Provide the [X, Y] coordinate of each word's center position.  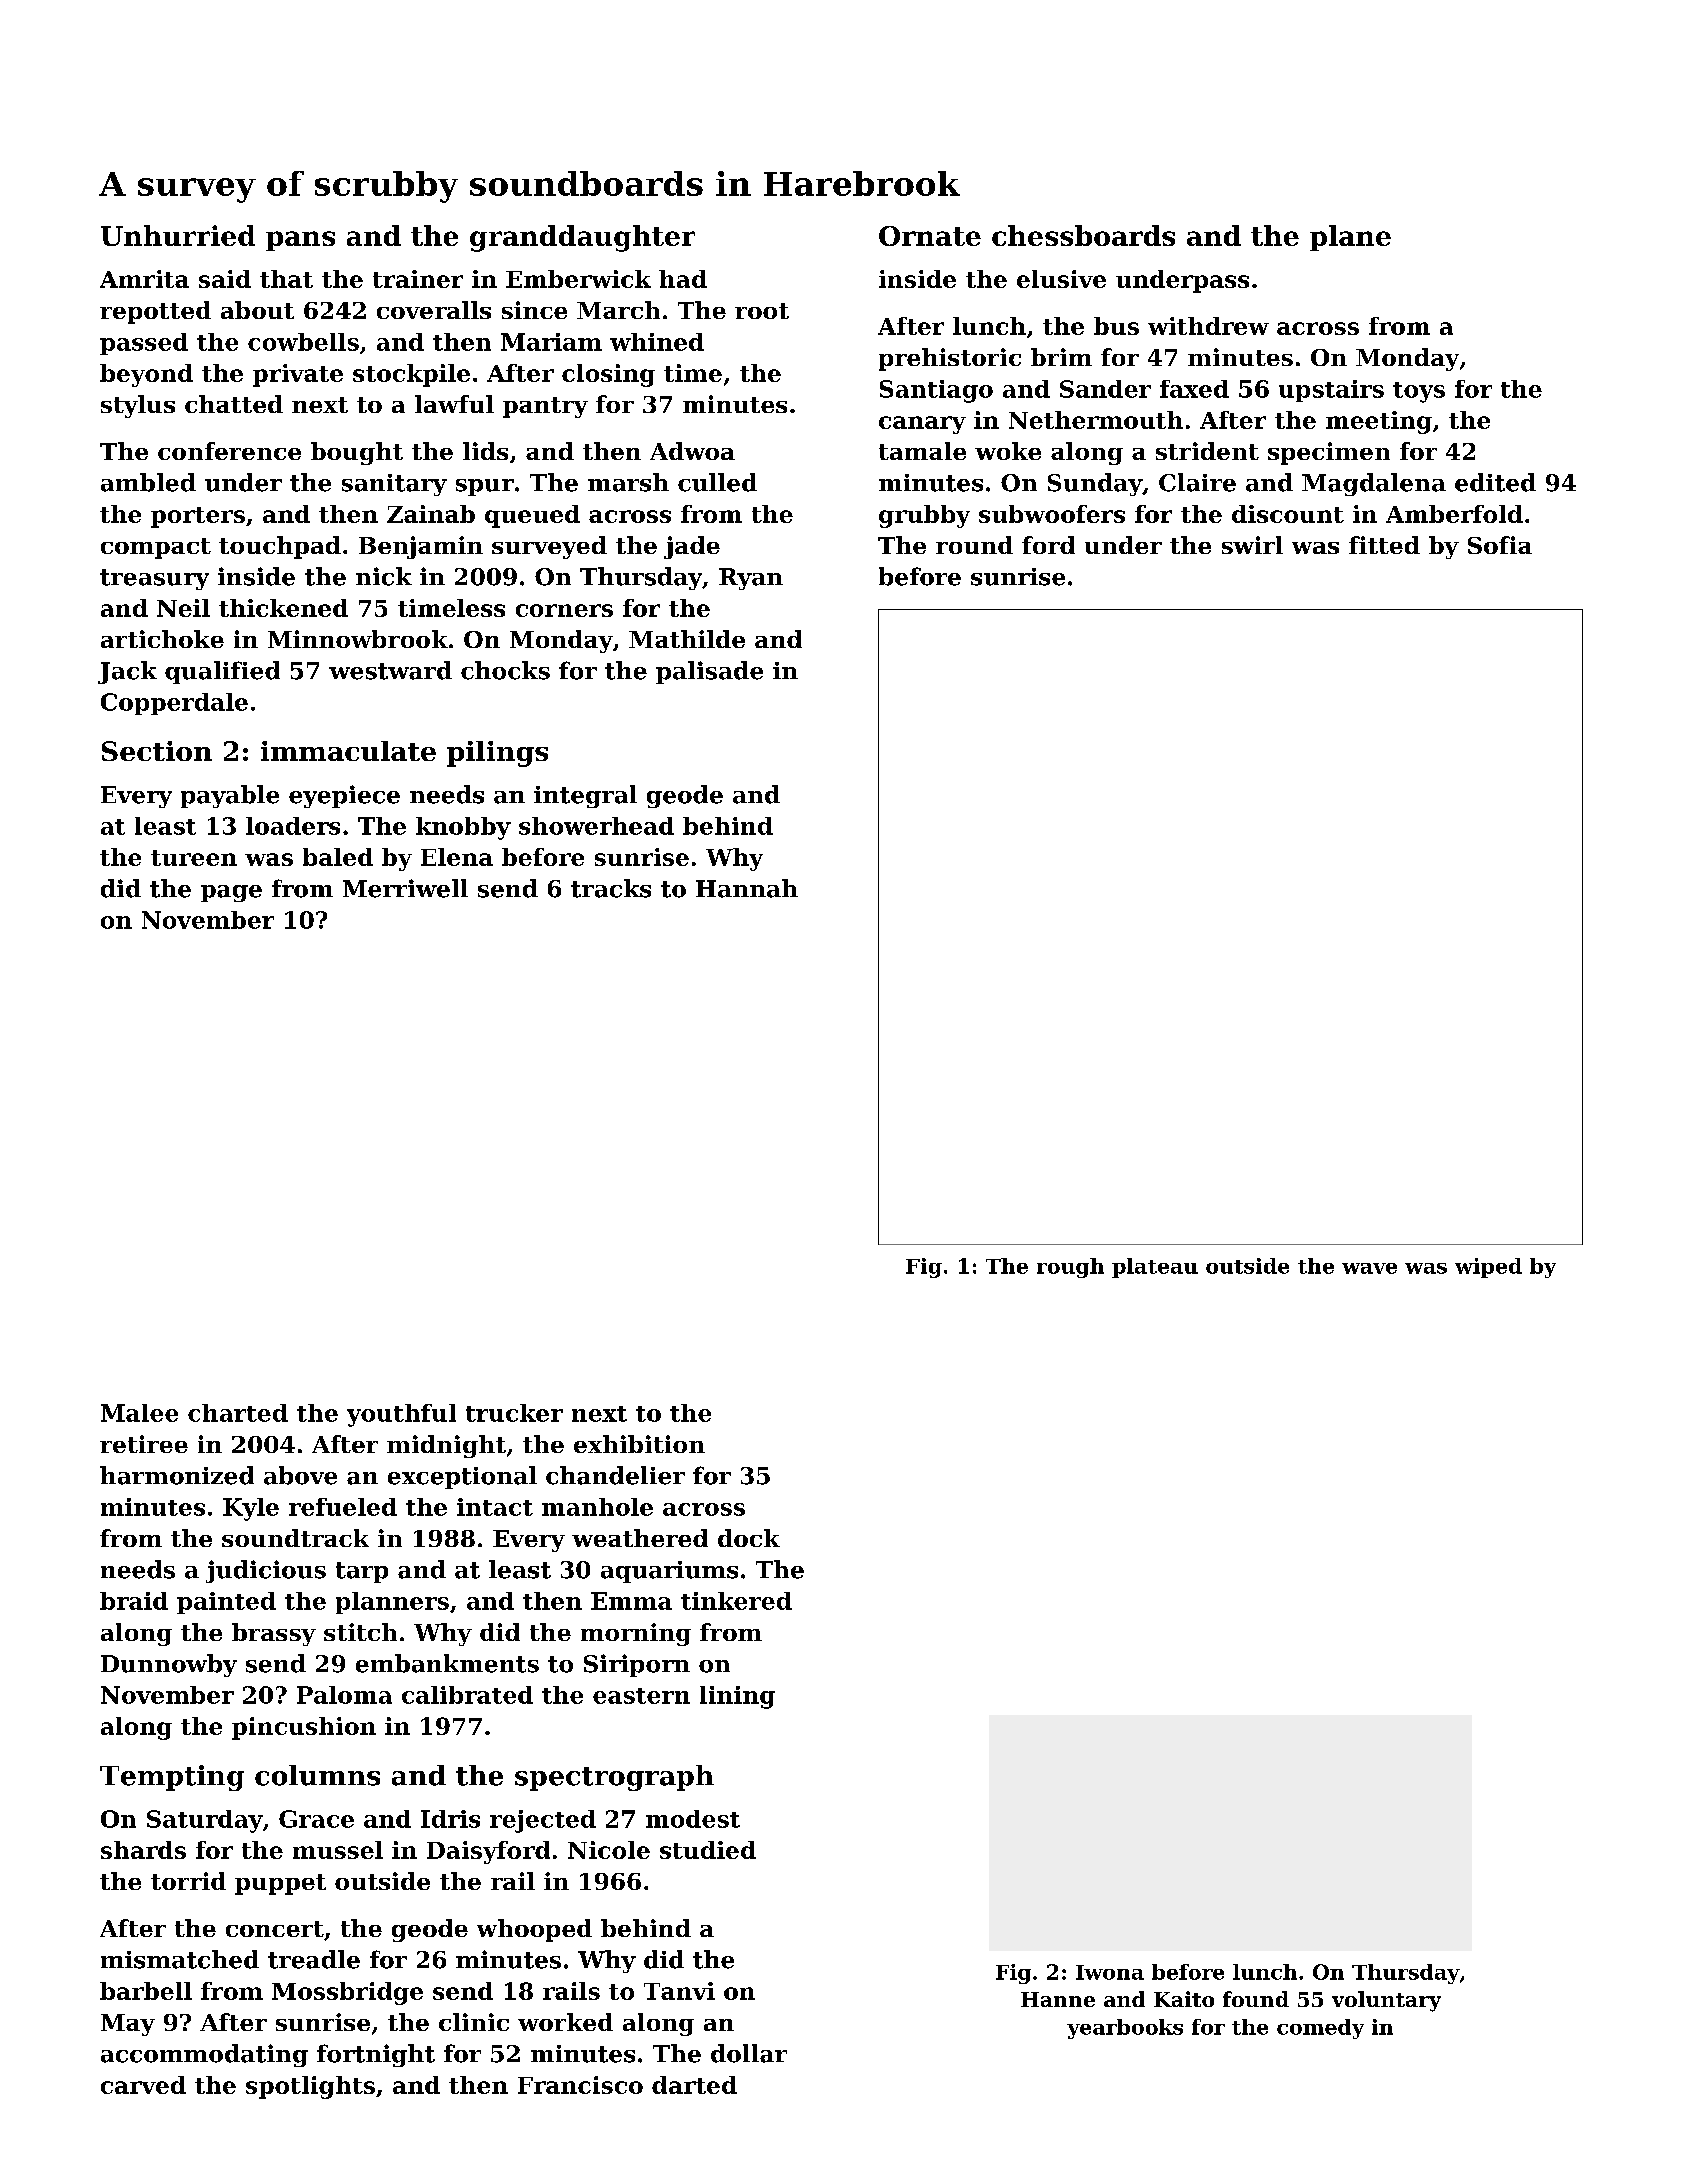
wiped [1488, 1268]
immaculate [348, 751]
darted [694, 2085]
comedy [1320, 2029]
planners [392, 1603]
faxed [1194, 389]
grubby [924, 516]
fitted [1384, 545]
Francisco [580, 2085]
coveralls [434, 310]
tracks [611, 888]
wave [1369, 1268]
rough [1070, 1268]
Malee [139, 1413]
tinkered [736, 1601]
